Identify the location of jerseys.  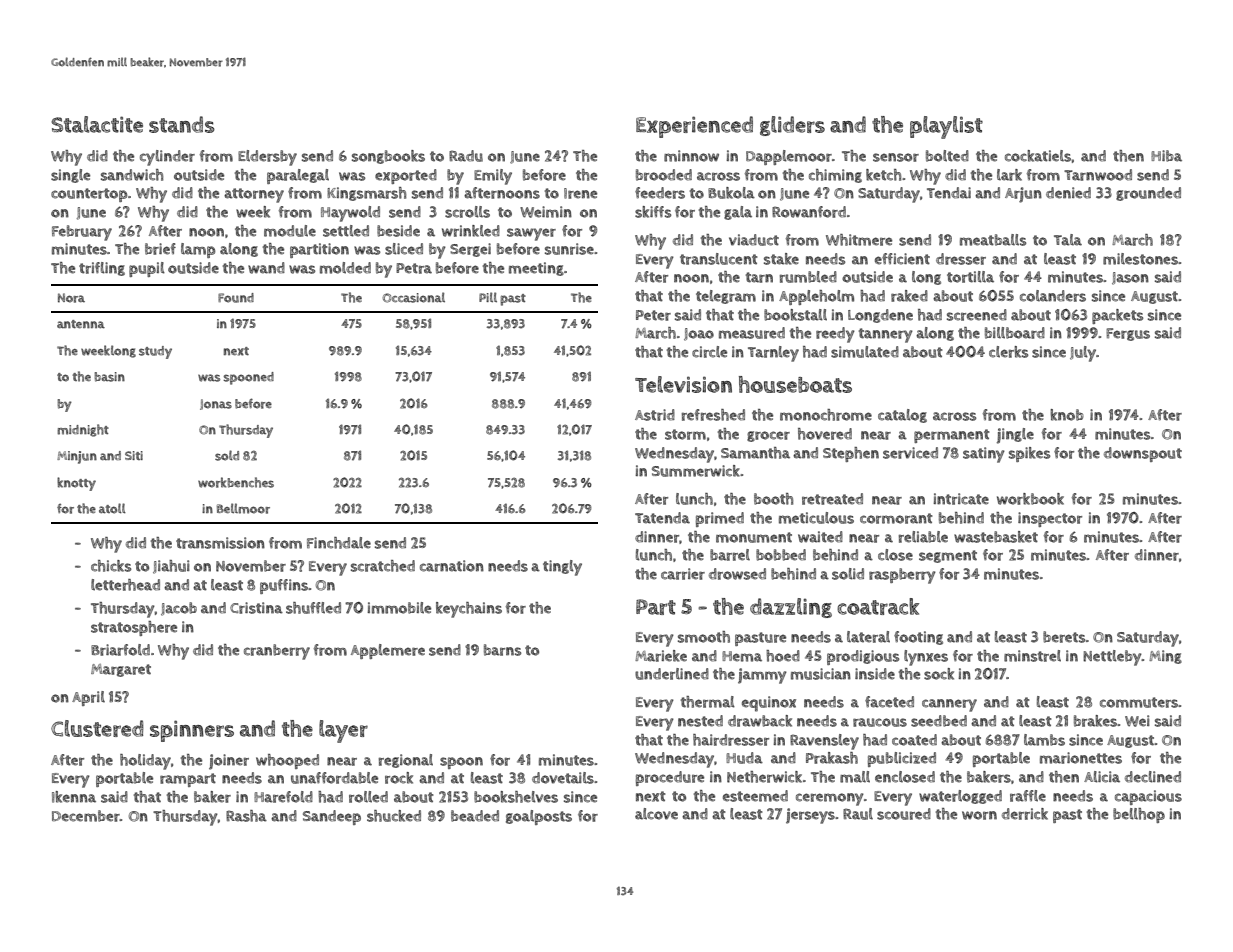
(810, 816).
